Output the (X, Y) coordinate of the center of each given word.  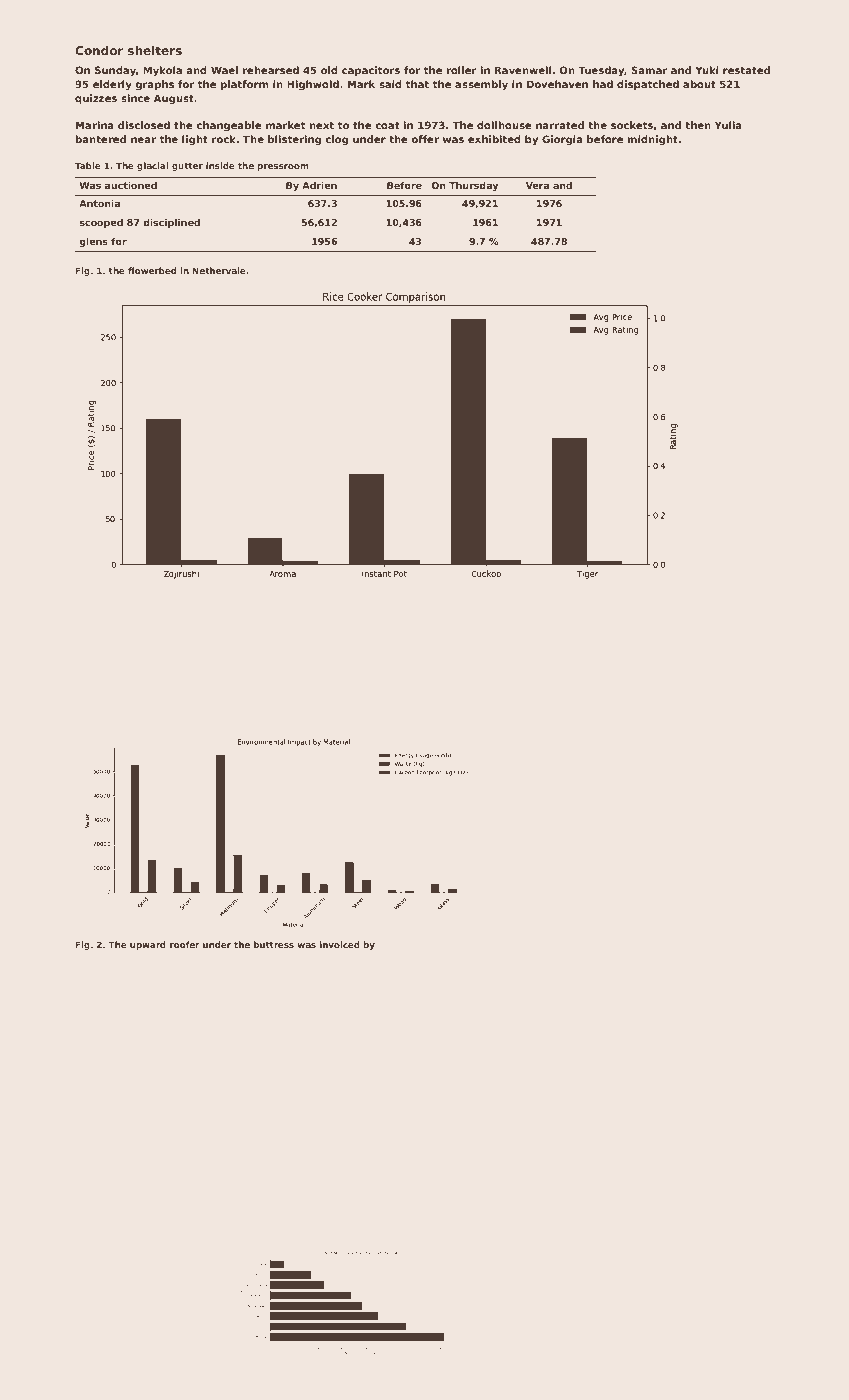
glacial (153, 166)
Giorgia (562, 140)
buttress (274, 944)
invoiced (340, 944)
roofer (185, 944)
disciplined (171, 223)
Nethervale (219, 270)
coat (387, 125)
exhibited (494, 139)
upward (148, 945)
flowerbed (152, 270)
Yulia (728, 125)
